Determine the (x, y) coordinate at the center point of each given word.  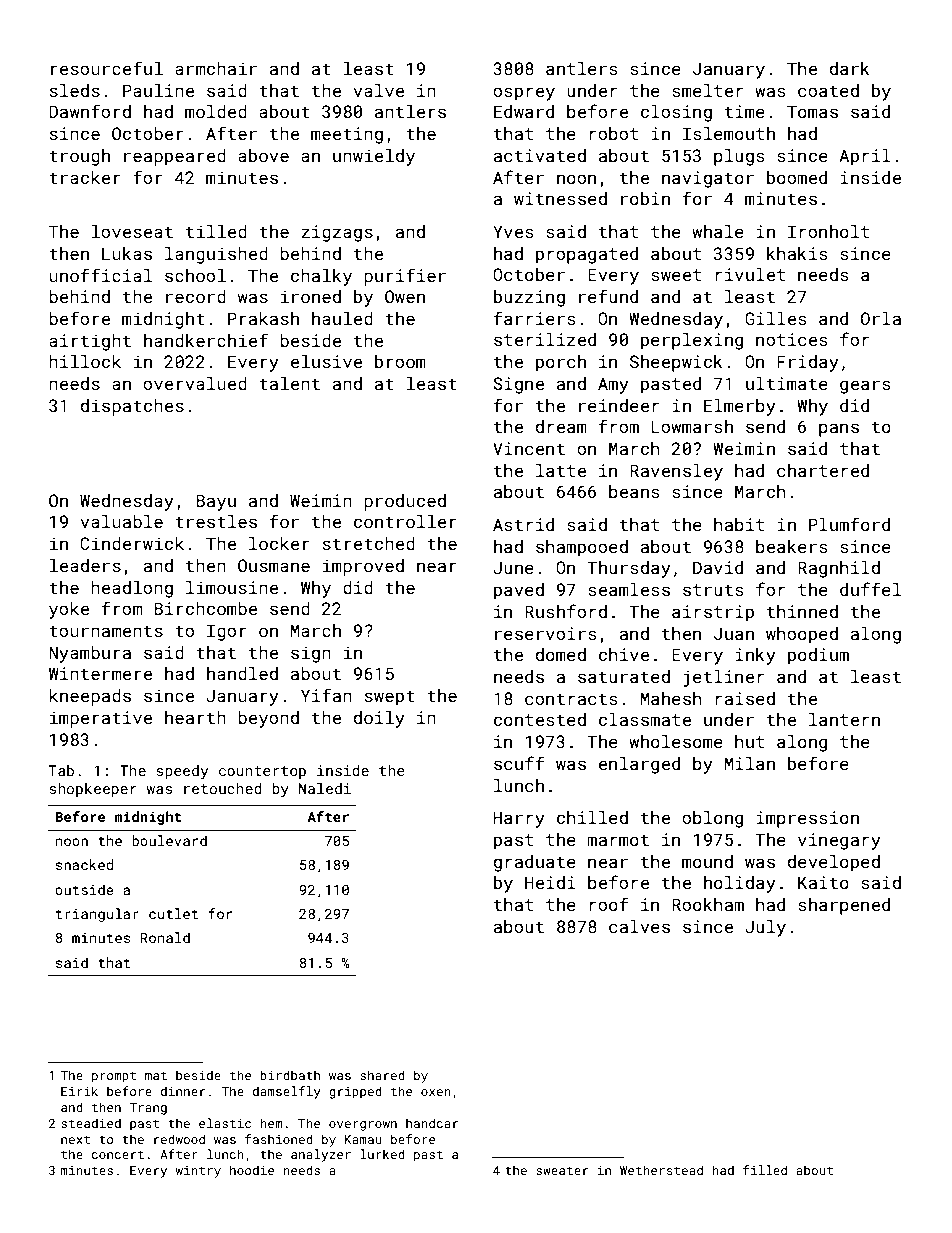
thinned (802, 611)
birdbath (290, 1075)
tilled (216, 231)
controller (405, 521)
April (865, 157)
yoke (69, 610)
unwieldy (374, 157)
